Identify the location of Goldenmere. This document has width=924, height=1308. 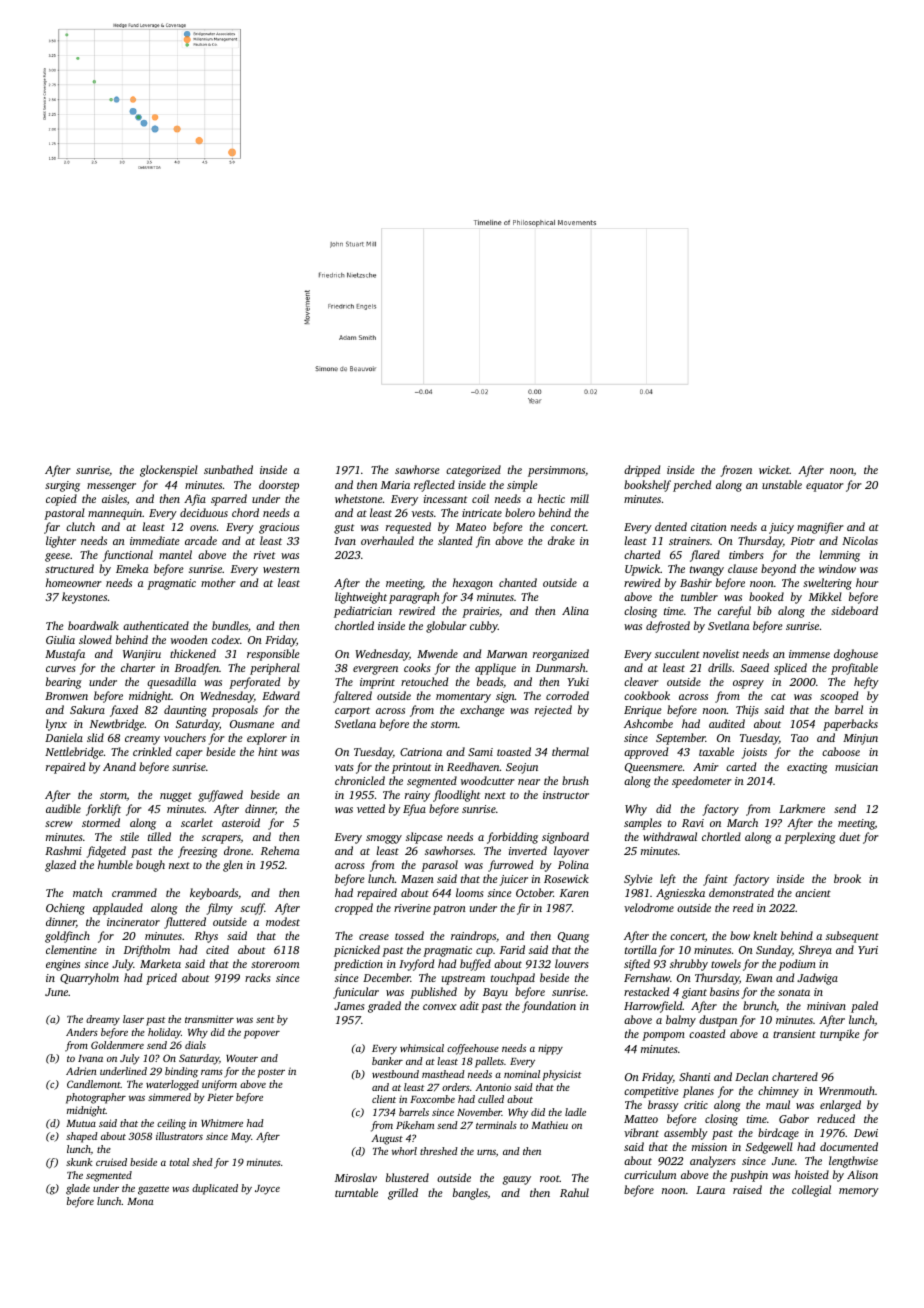
(117, 1045).
